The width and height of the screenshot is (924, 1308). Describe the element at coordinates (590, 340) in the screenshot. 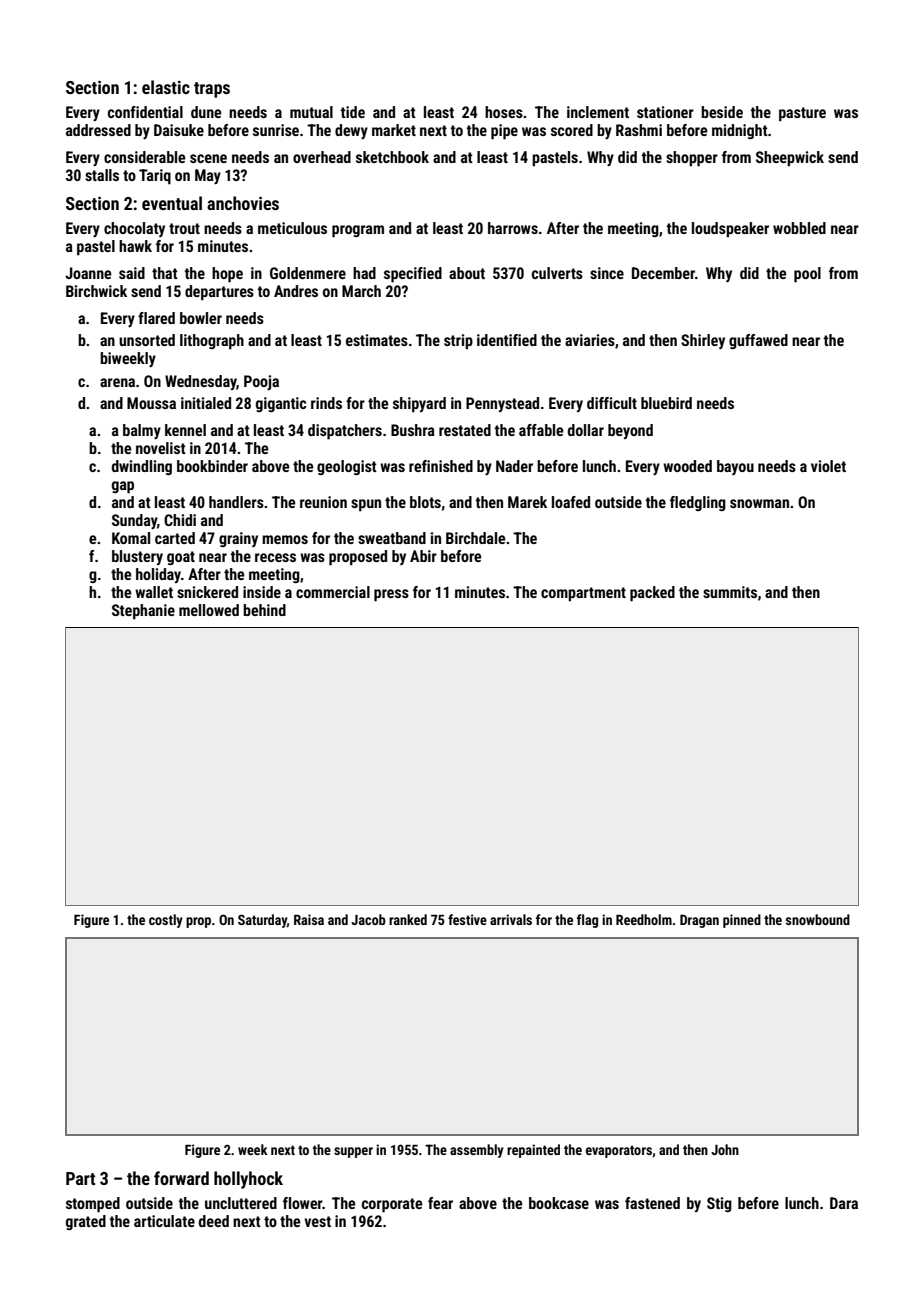

I see `aviaries` at that location.
